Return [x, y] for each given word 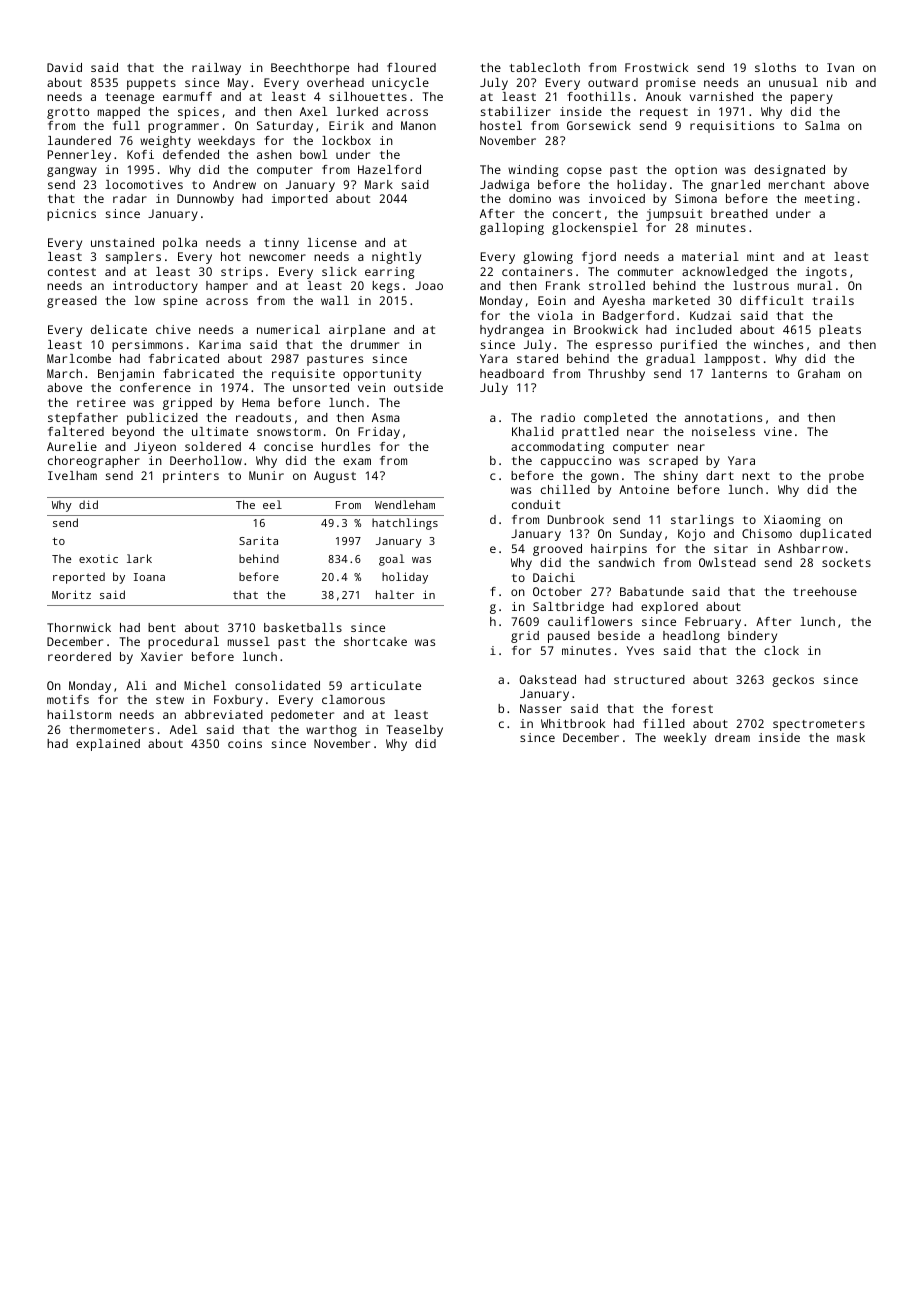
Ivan [840, 67]
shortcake [375, 641]
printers [191, 477]
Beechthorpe [310, 69]
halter [395, 594]
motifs [68, 699]
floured [411, 67]
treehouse [825, 591]
